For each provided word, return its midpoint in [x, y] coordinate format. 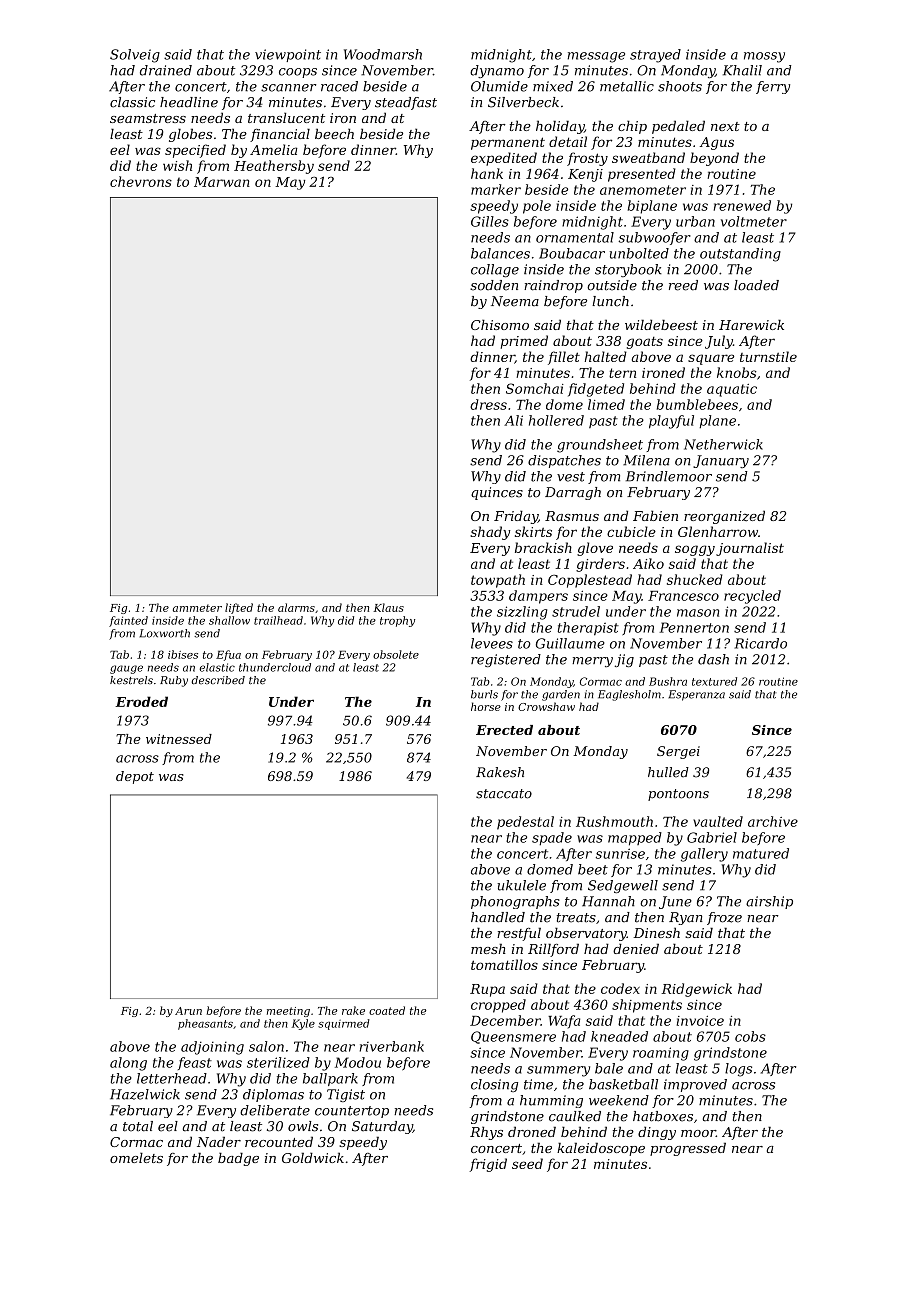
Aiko [648, 563]
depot [135, 777]
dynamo [497, 71]
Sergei [678, 752]
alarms [296, 607]
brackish [543, 547]
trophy [397, 621]
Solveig [135, 56]
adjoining [212, 1048]
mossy [764, 57]
